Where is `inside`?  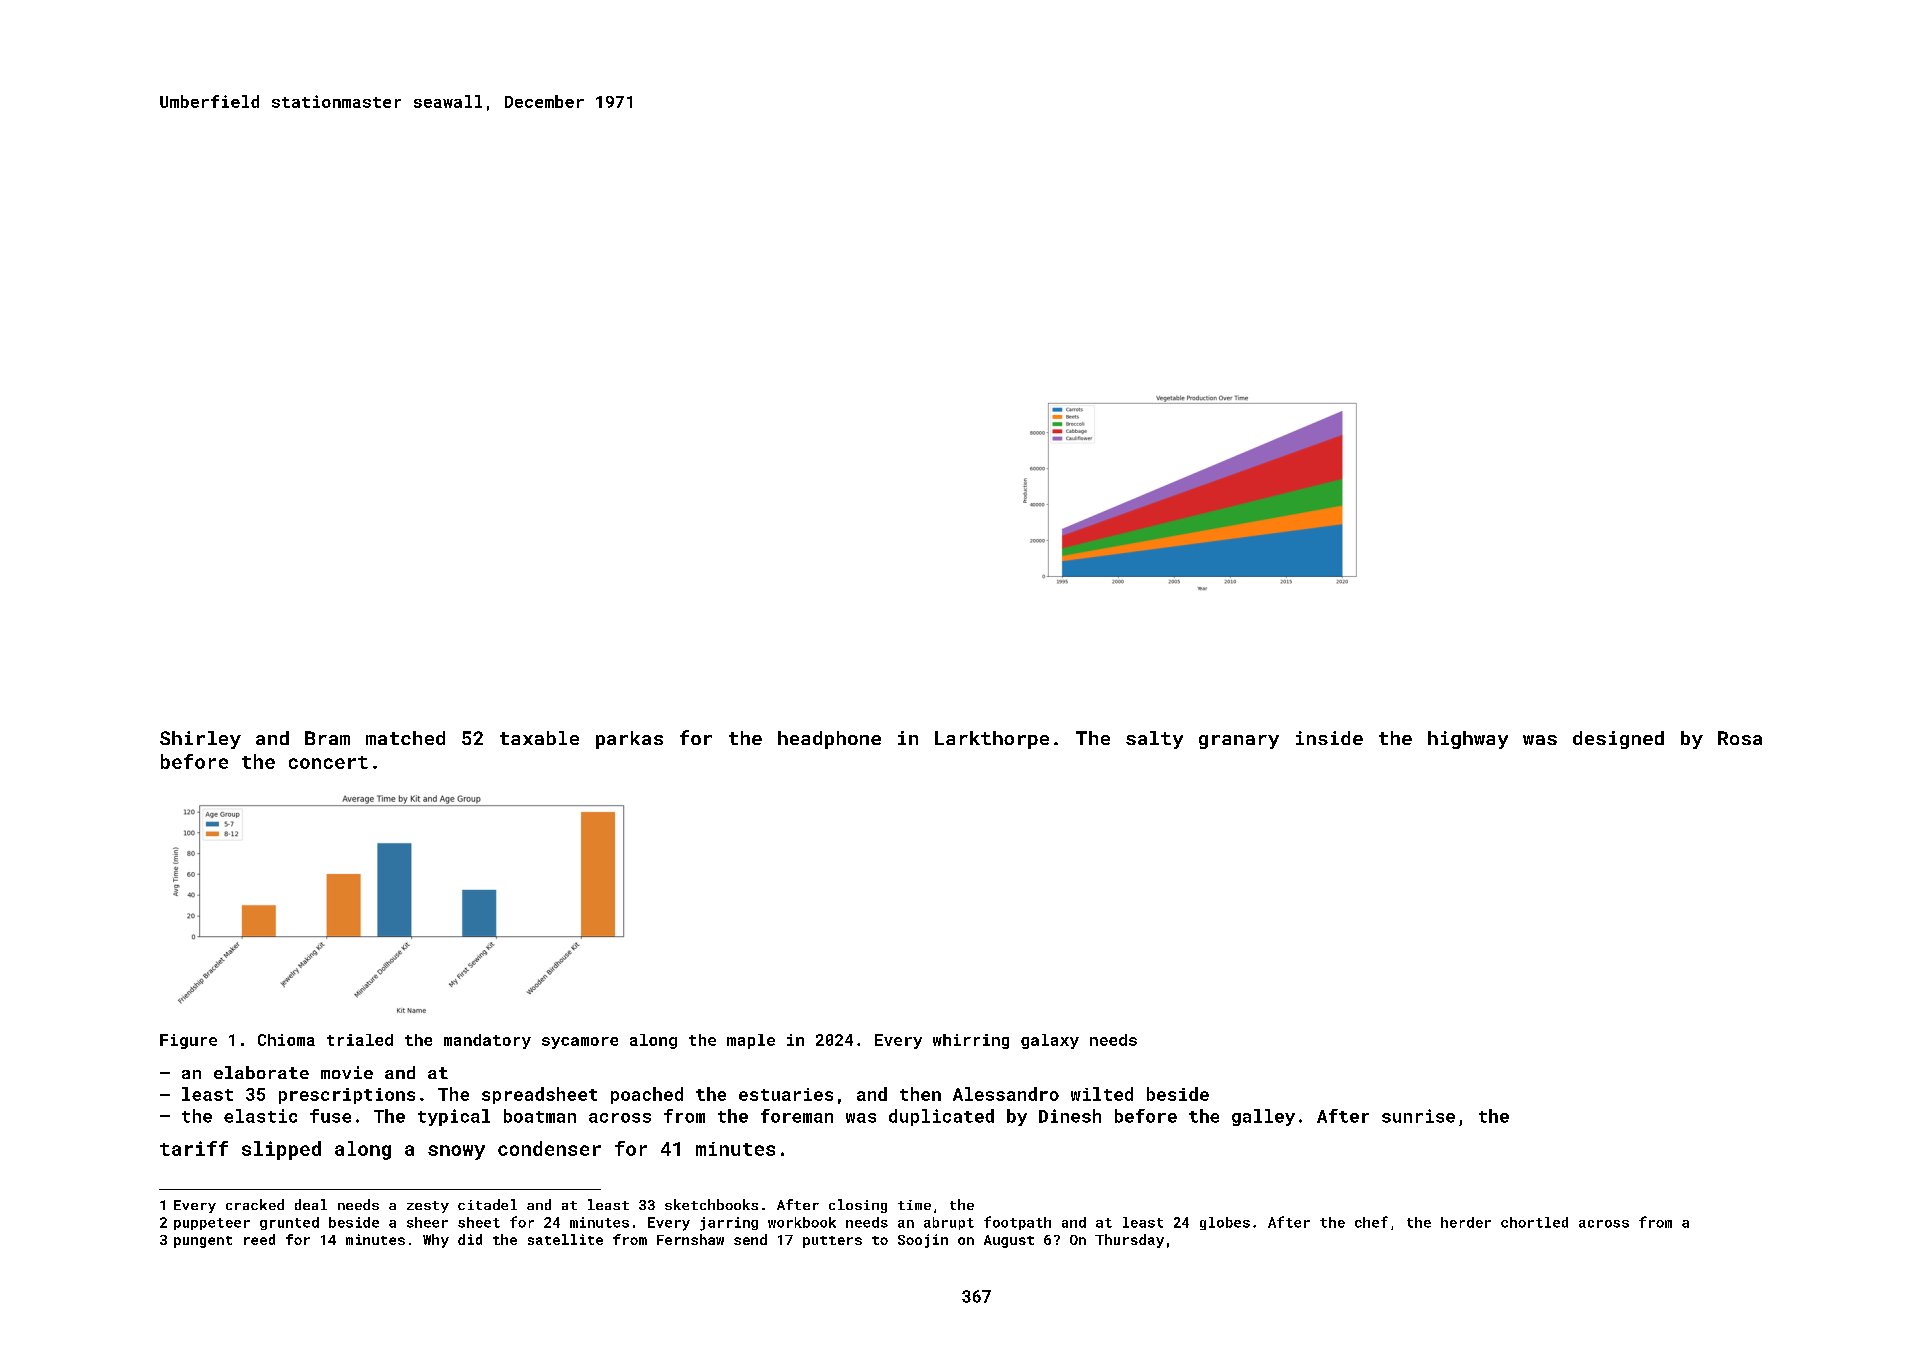 inside is located at coordinates (1329, 738).
